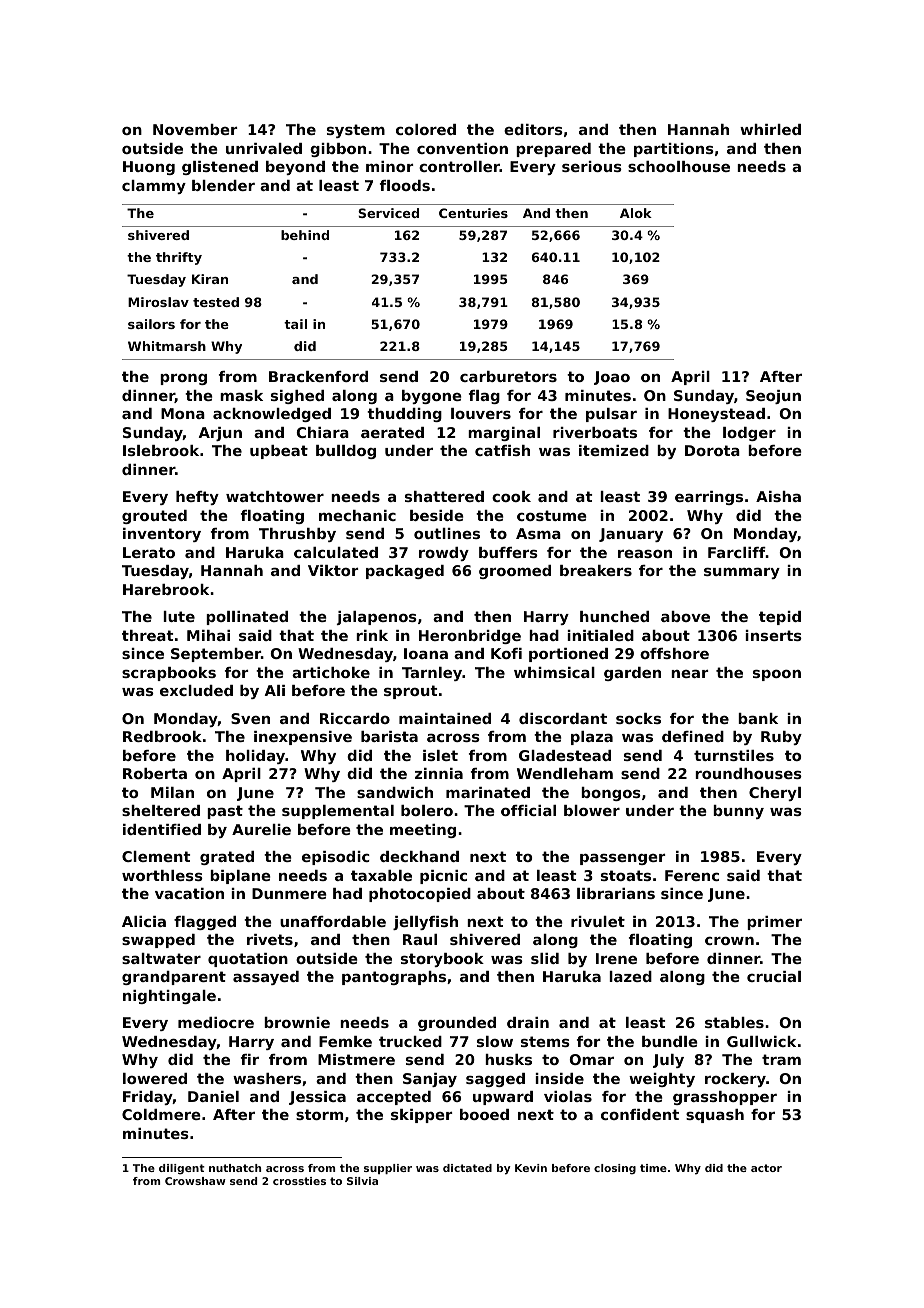  I want to click on system, so click(356, 131).
